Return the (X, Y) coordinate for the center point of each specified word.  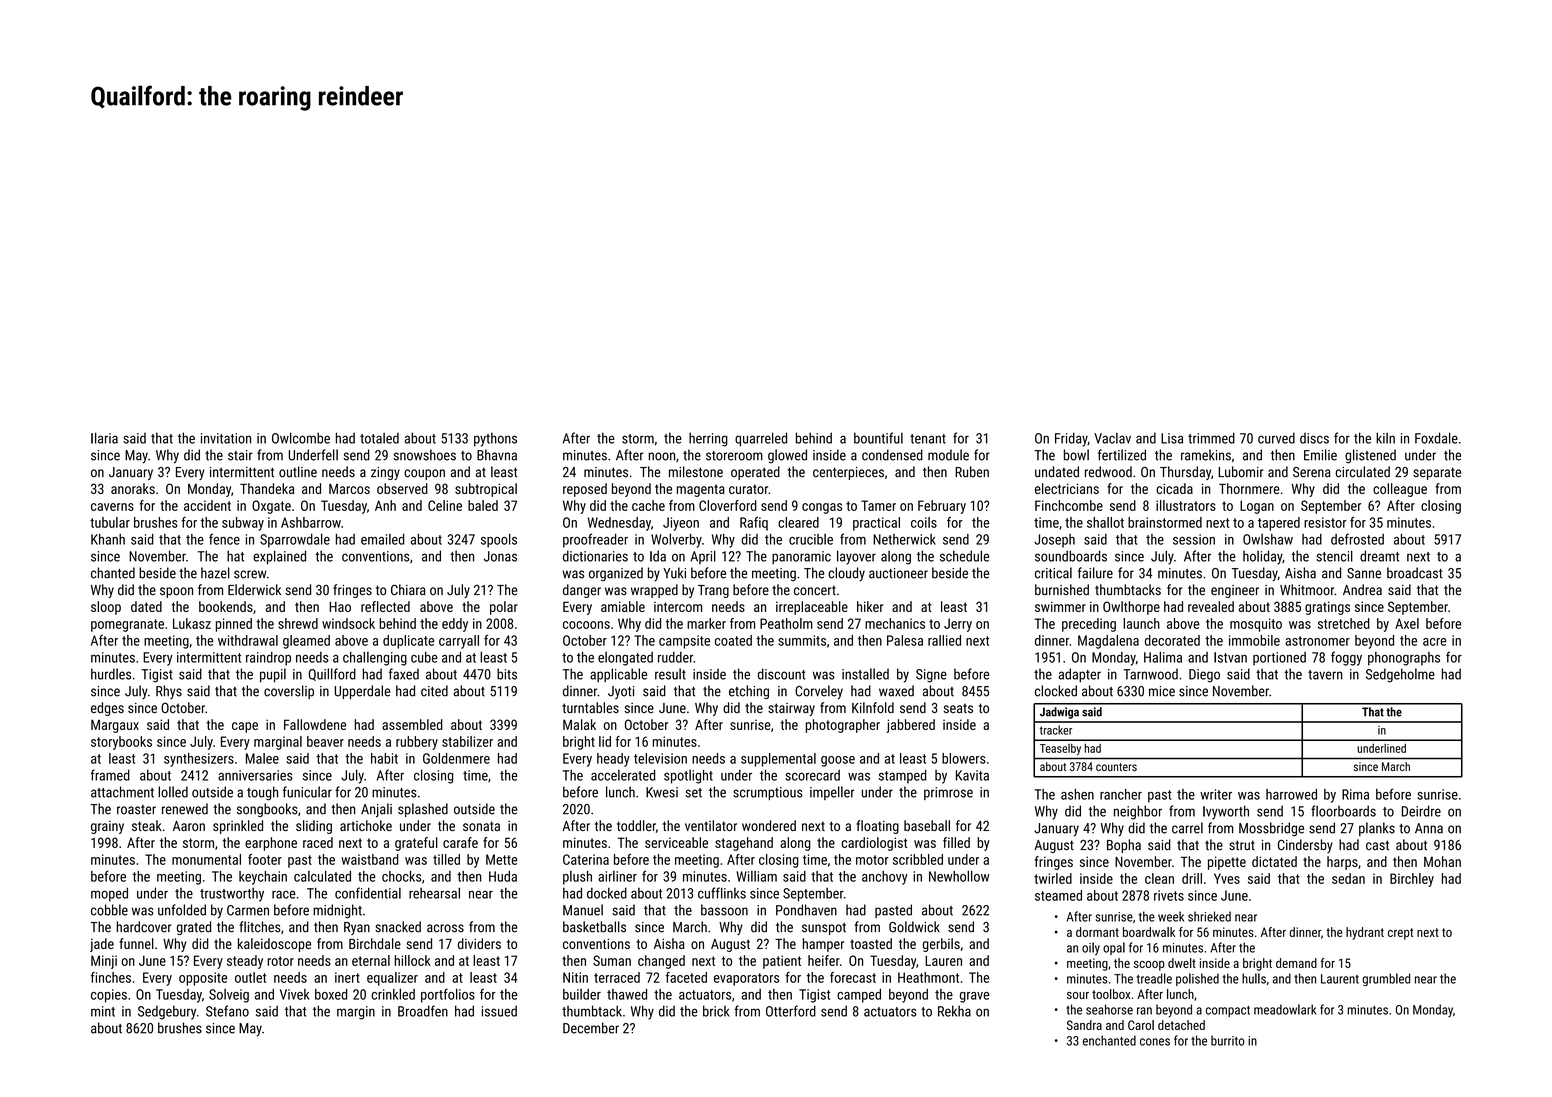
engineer (1235, 591)
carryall (459, 642)
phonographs (1404, 659)
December (591, 1028)
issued (499, 1011)
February (942, 507)
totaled (379, 438)
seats (958, 708)
